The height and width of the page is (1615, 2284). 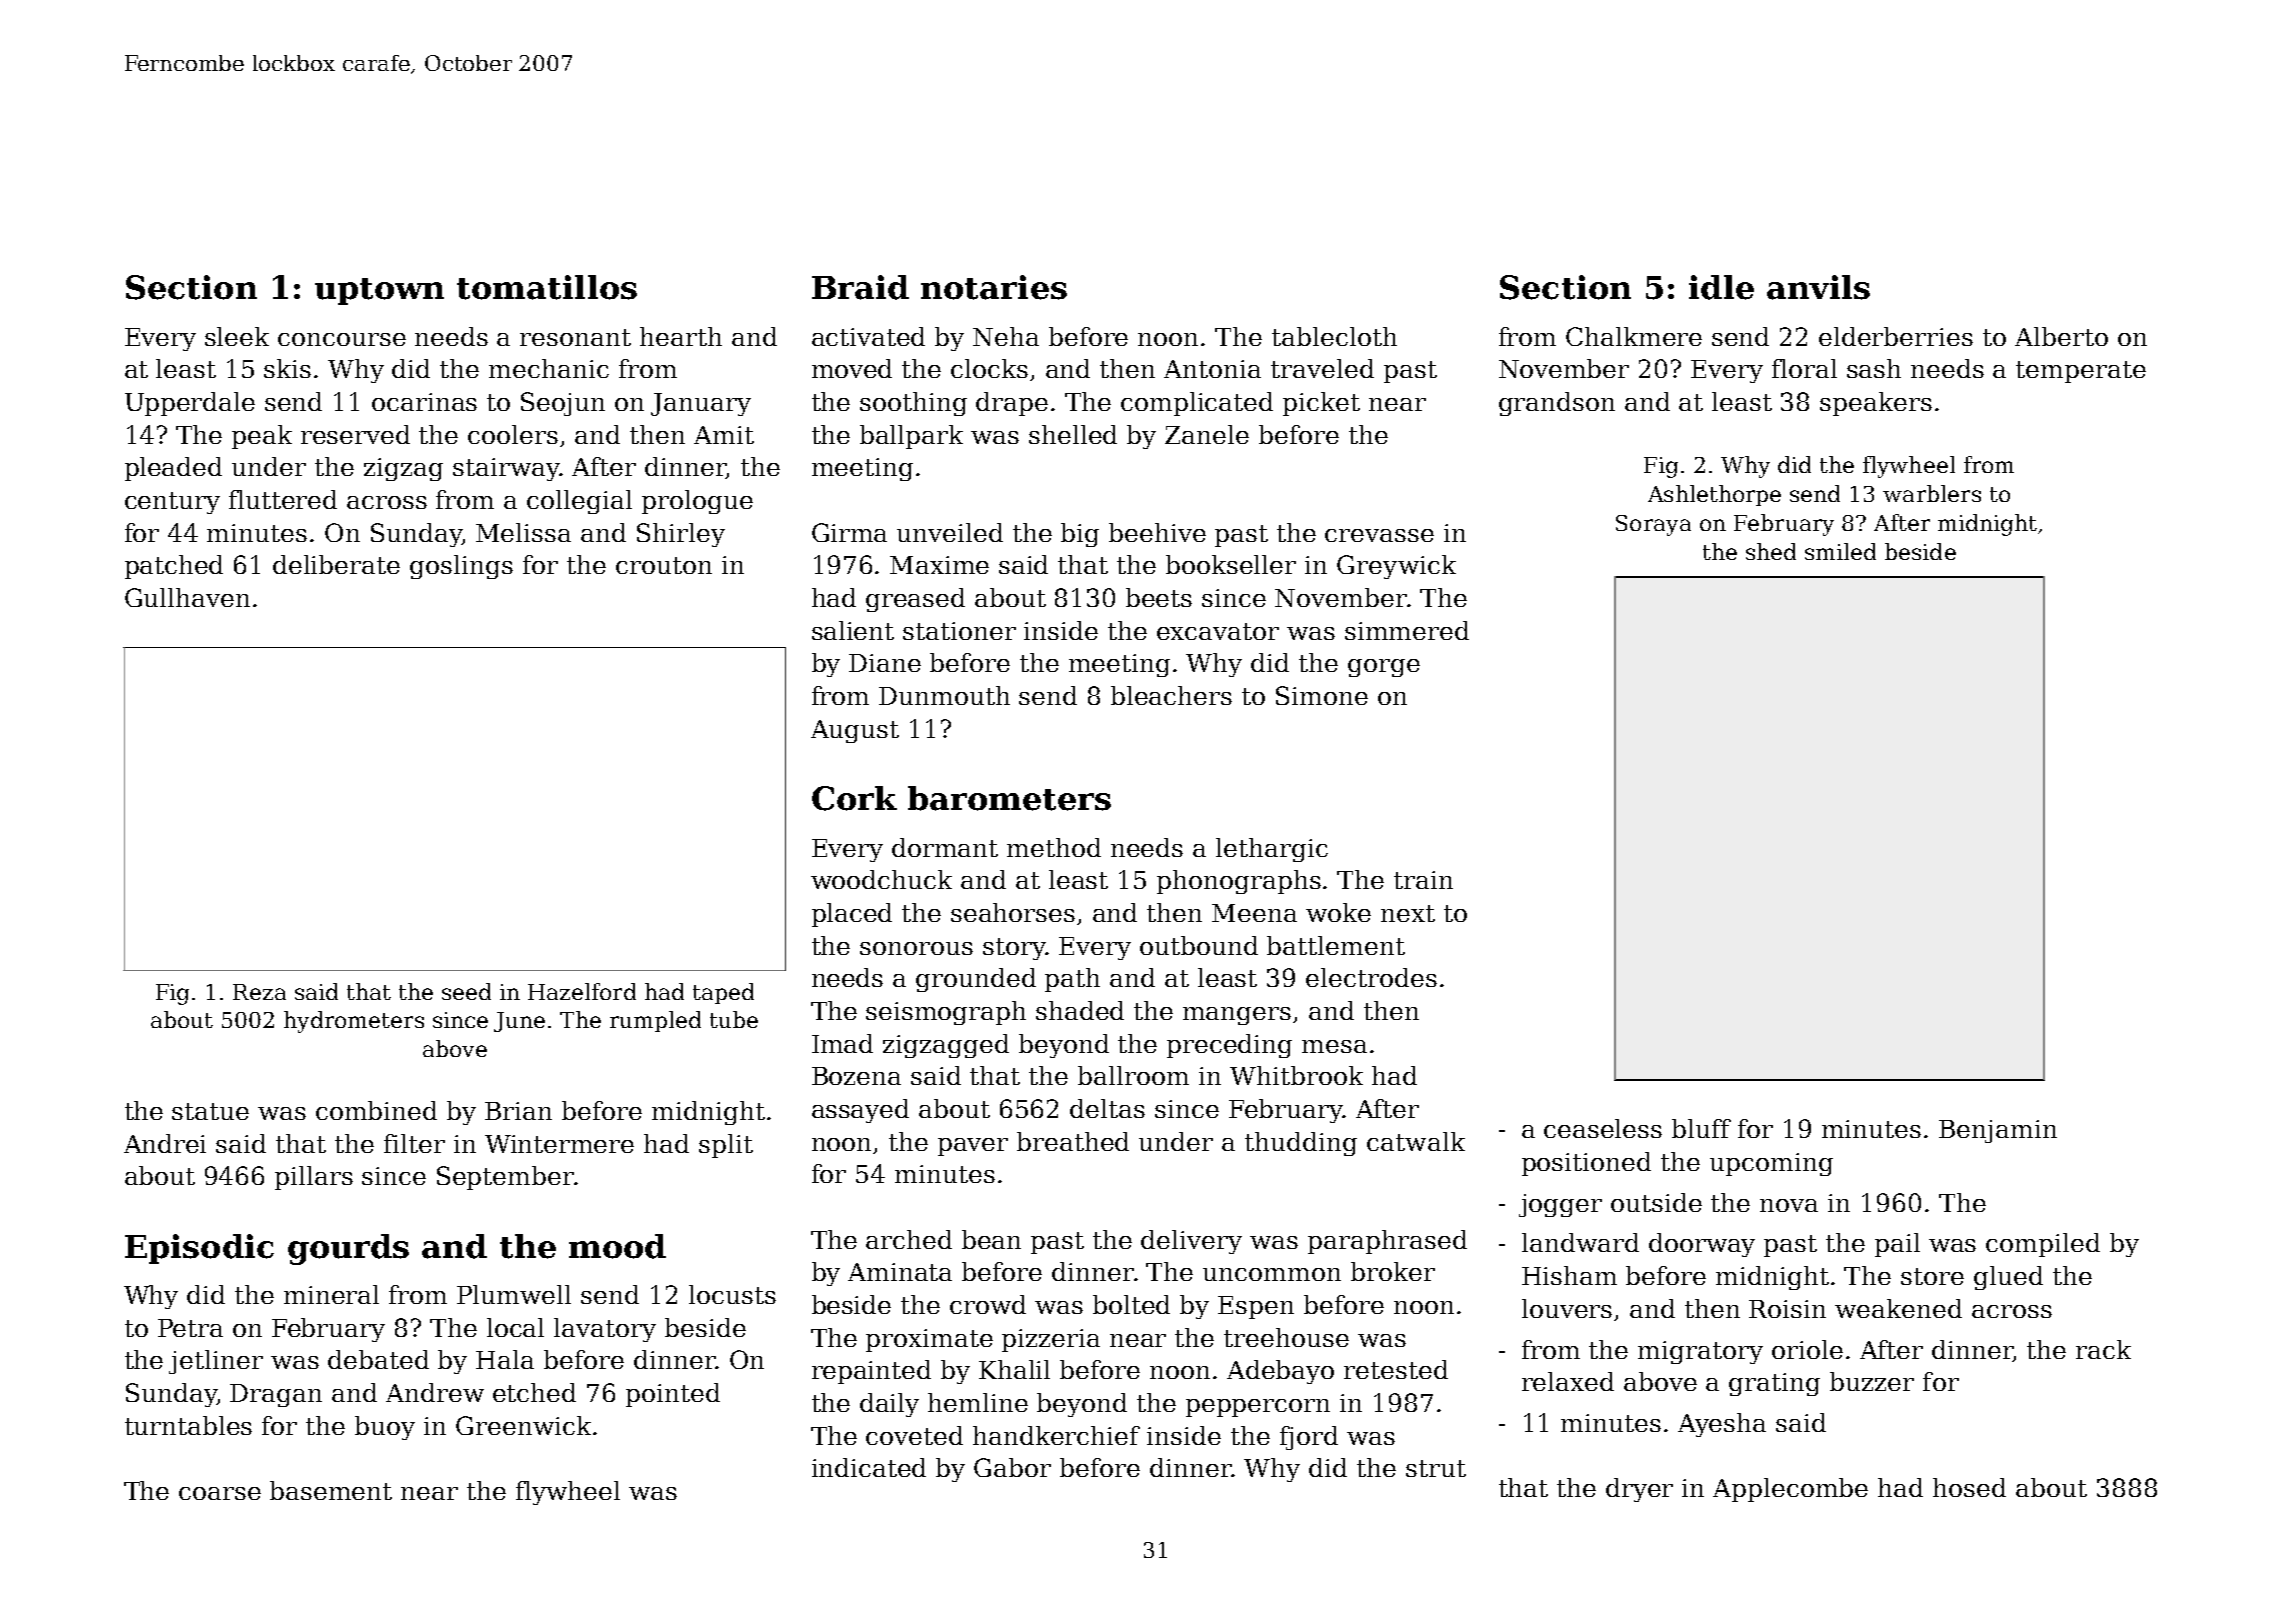 I want to click on notaries, so click(x=994, y=287).
